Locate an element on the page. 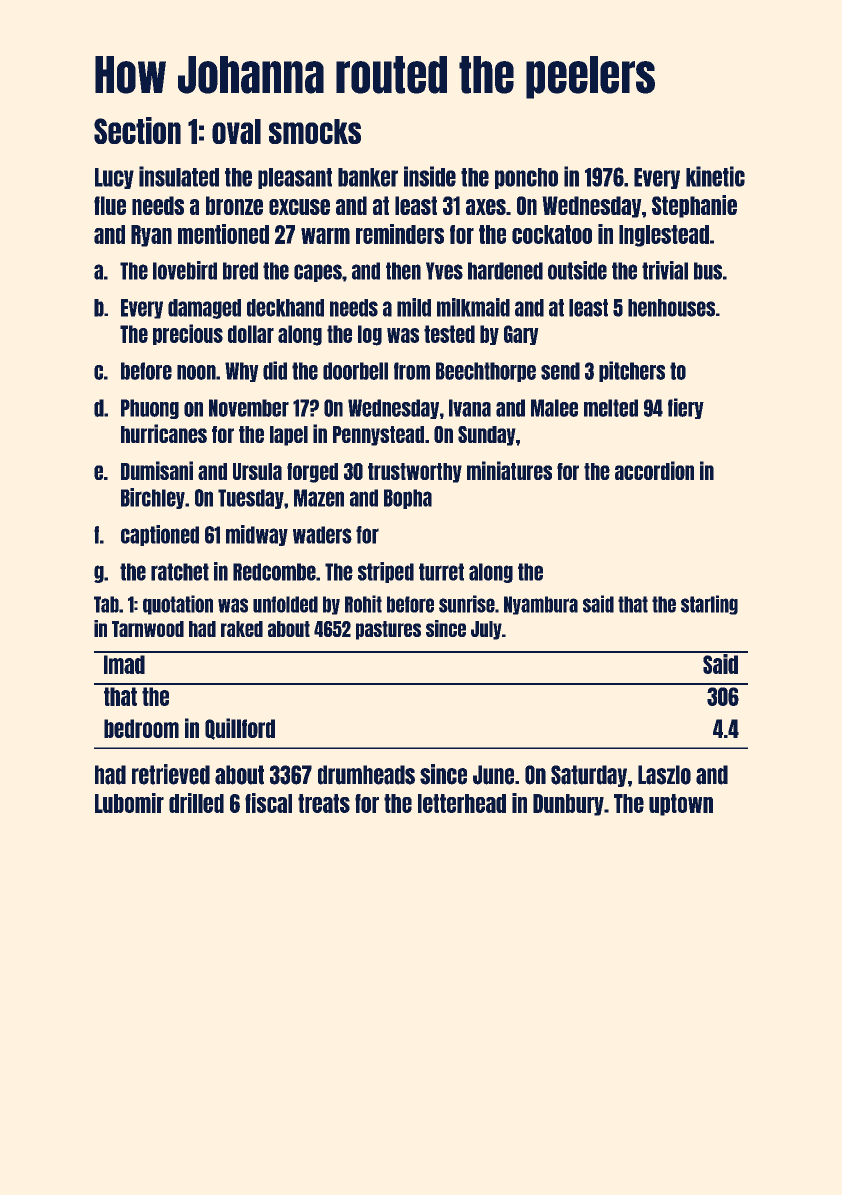 The image size is (842, 1195). insulated is located at coordinates (179, 176).
